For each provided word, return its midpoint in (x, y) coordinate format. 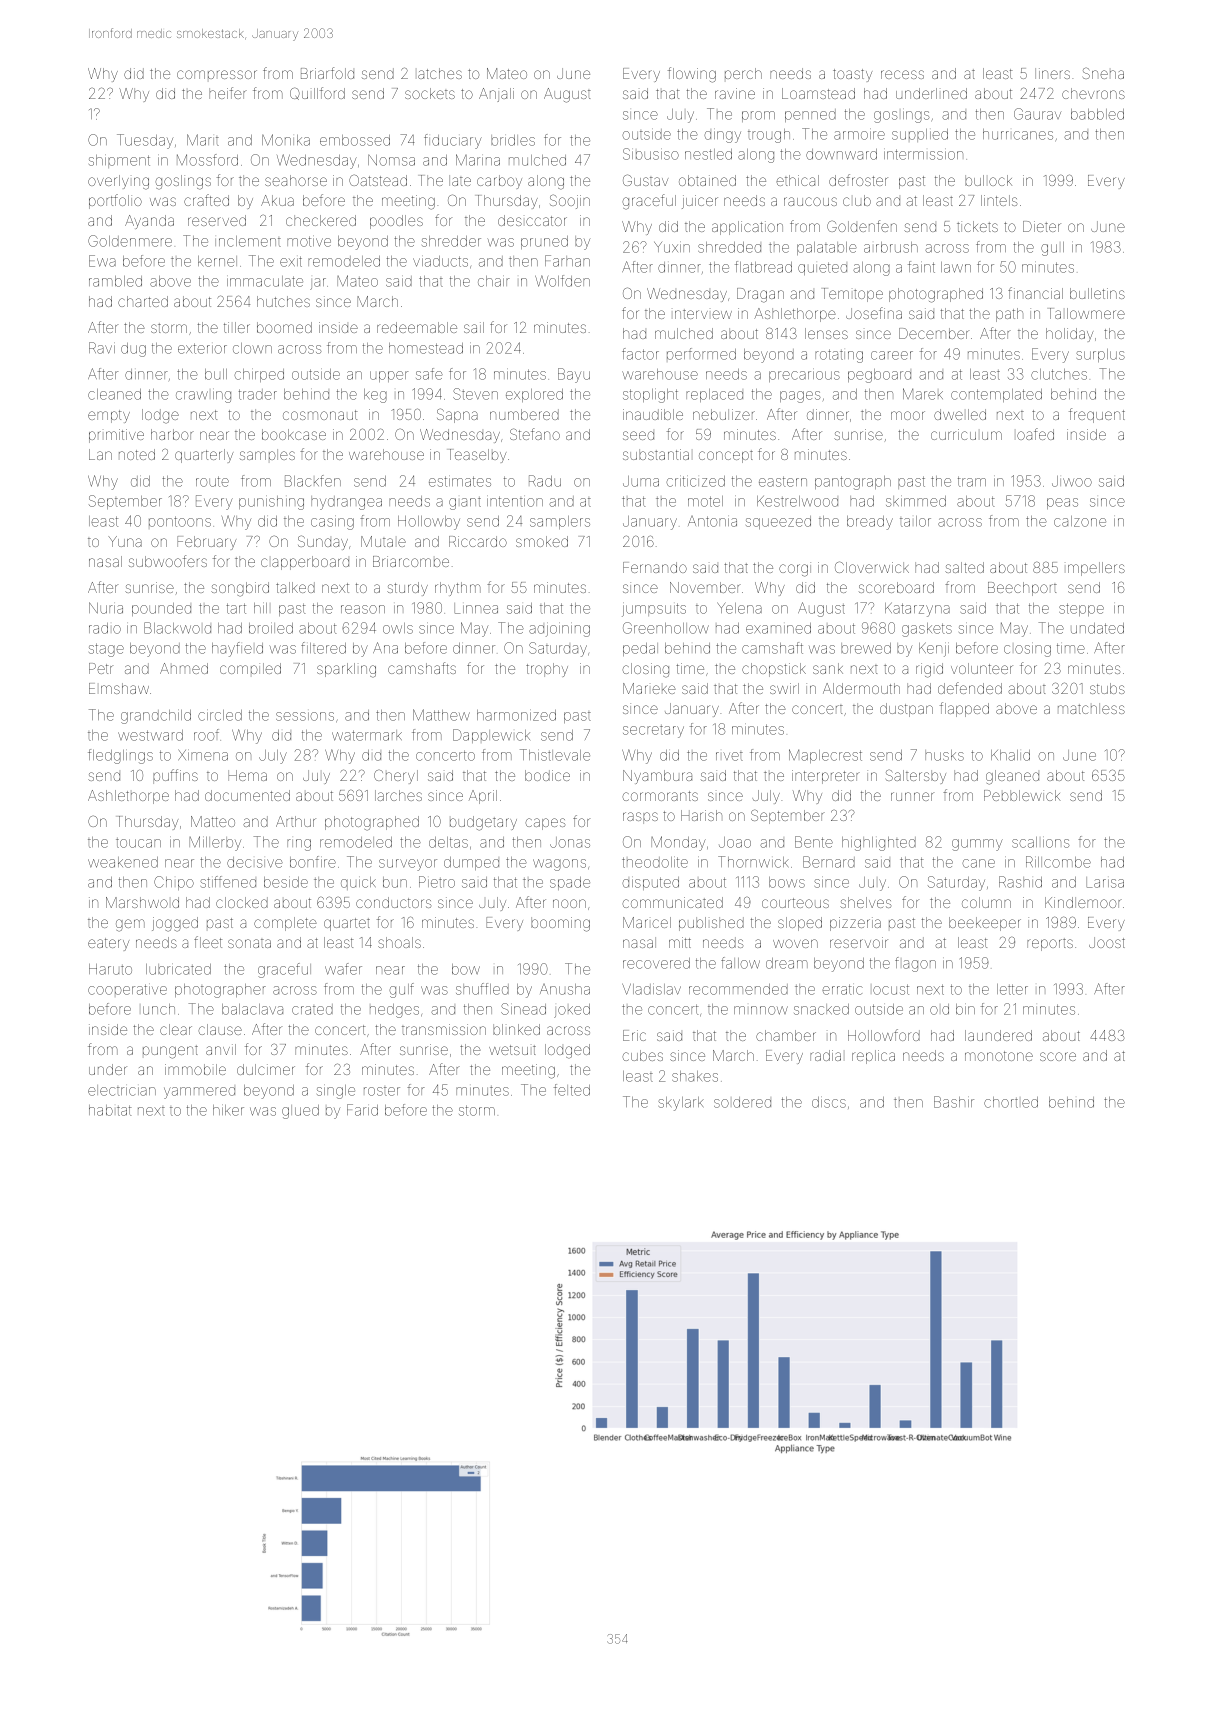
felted (572, 1090)
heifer (228, 93)
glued (300, 1112)
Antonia (712, 521)
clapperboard (305, 563)
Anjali (496, 95)
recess (902, 74)
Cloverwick (872, 567)
